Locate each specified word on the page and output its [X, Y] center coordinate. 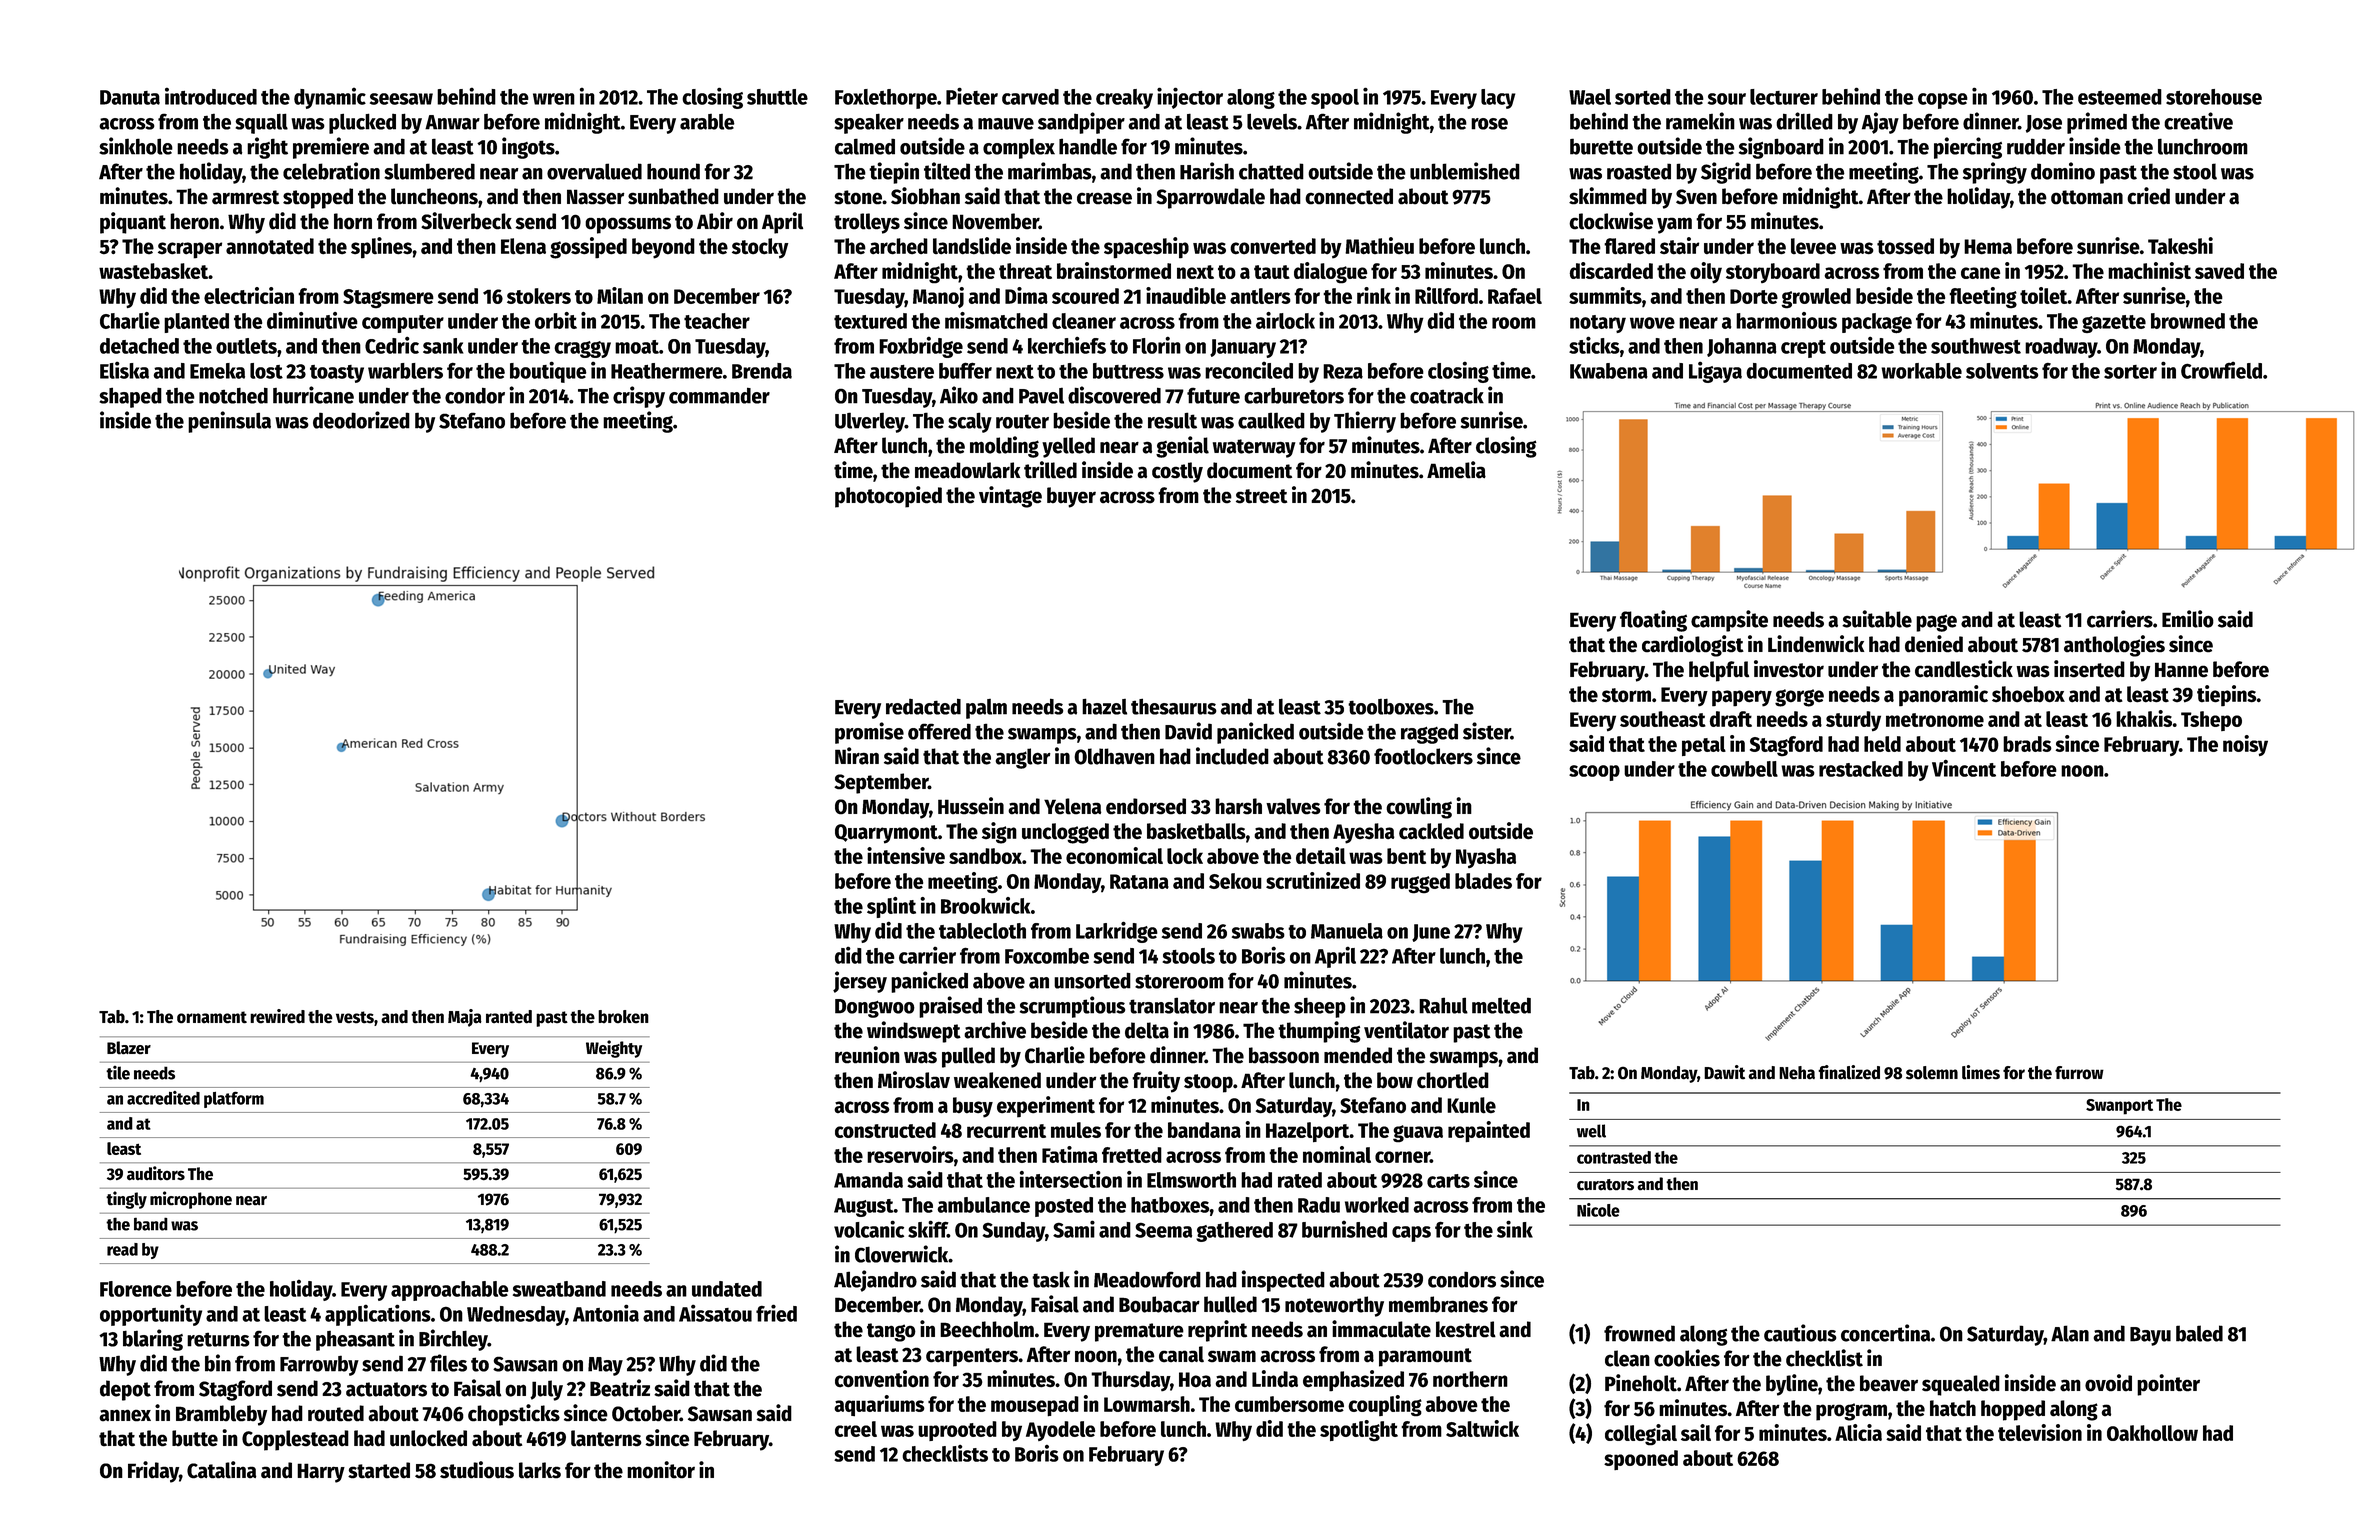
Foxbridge [921, 347]
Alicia [1858, 1432]
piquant [133, 223]
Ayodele [1060, 1431]
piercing [1968, 148]
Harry [321, 1473]
